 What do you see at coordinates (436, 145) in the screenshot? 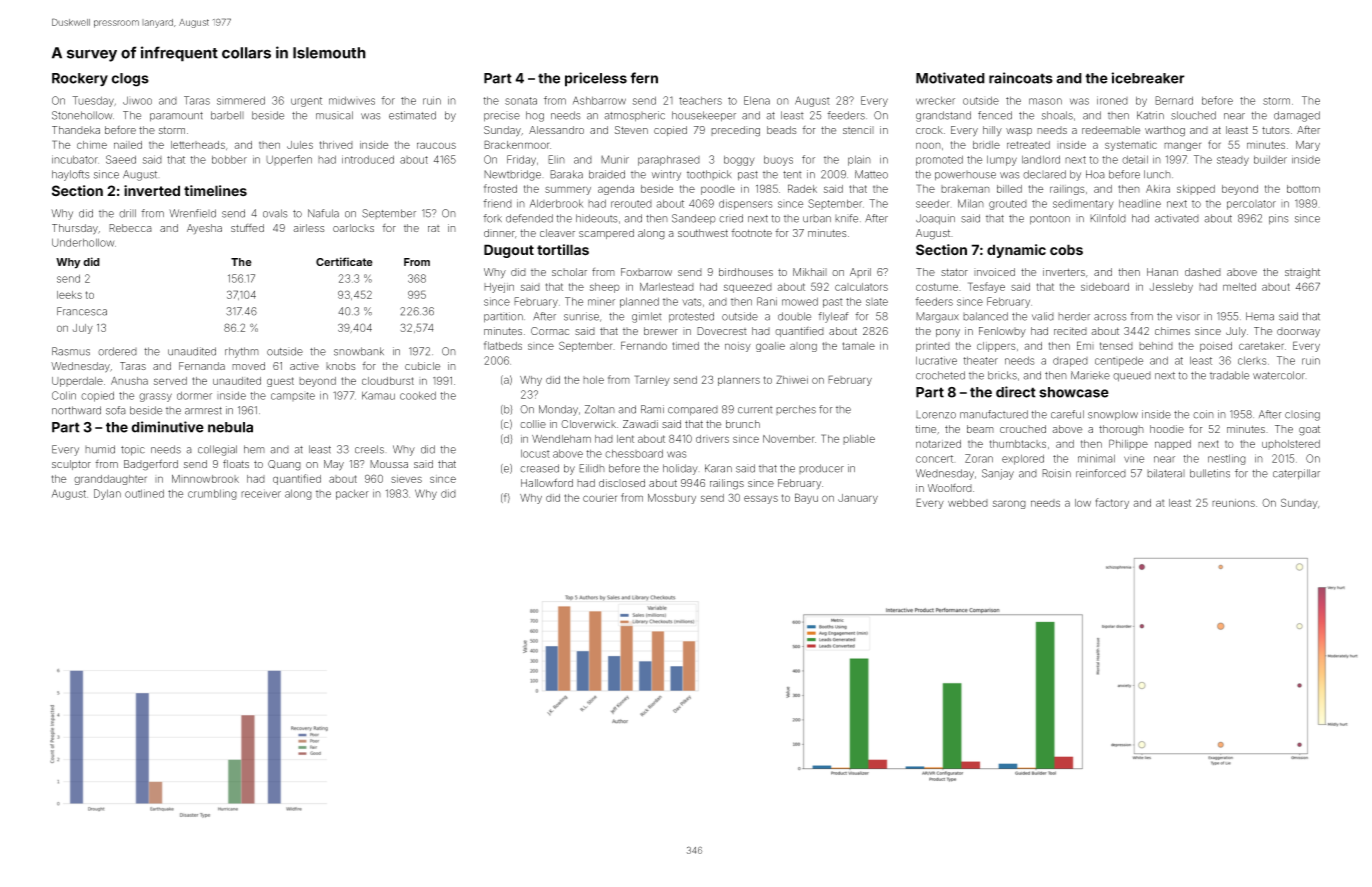
I see `raucous` at bounding box center [436, 145].
